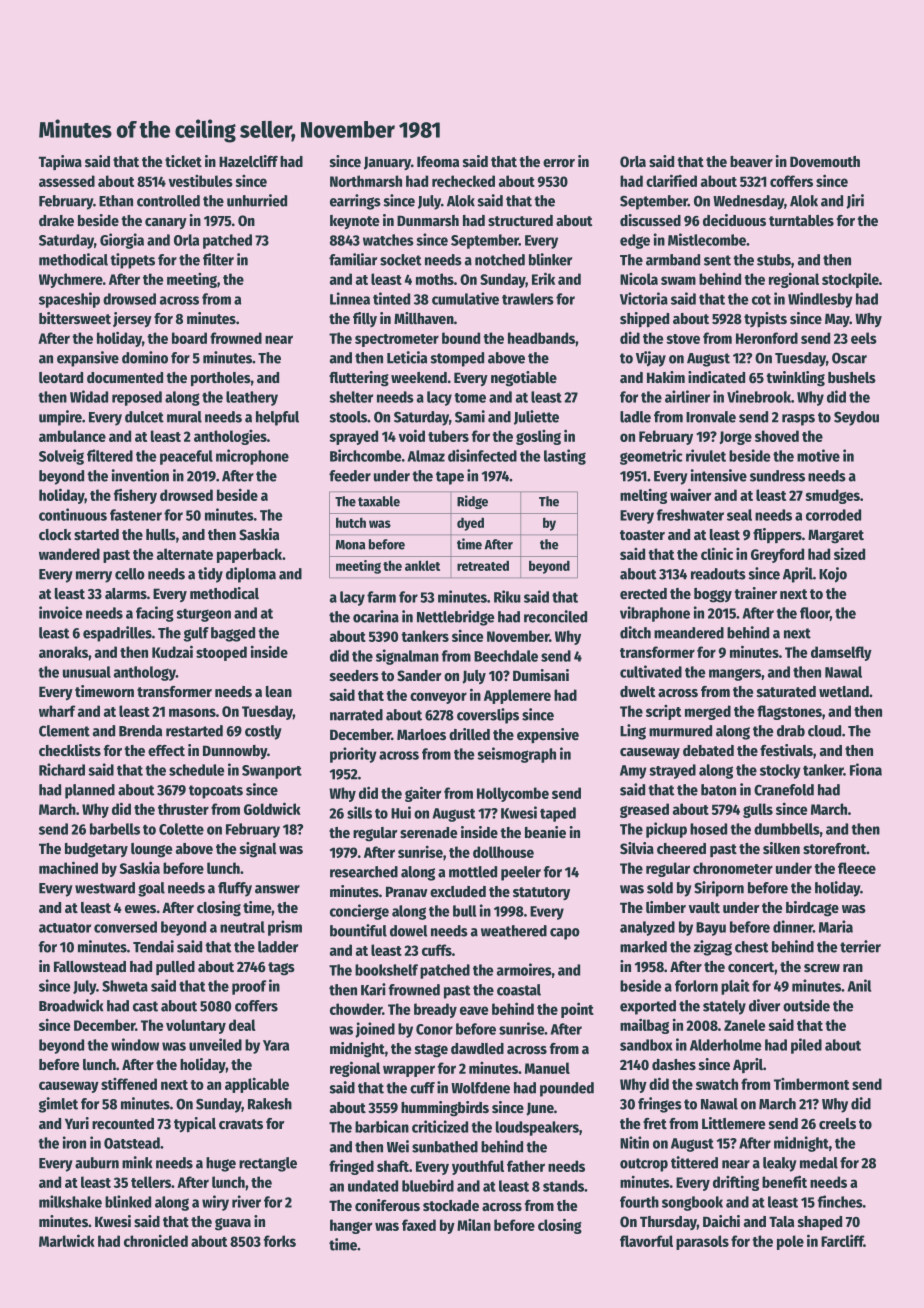 This screenshot has width=924, height=1308. What do you see at coordinates (210, 575) in the screenshot?
I see `tidy` at bounding box center [210, 575].
